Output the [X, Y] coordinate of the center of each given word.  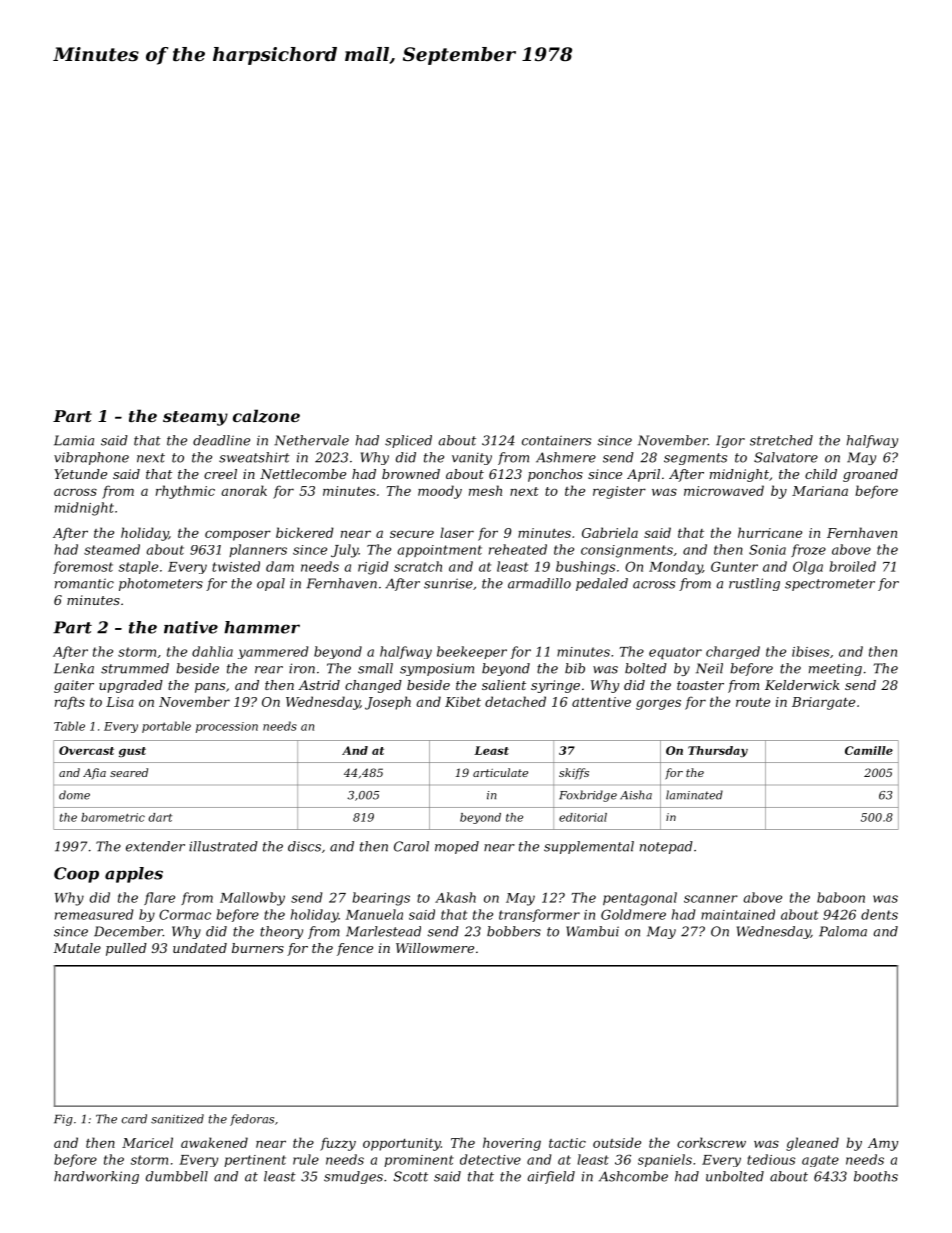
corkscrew [711, 1142]
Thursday [718, 751]
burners [258, 948]
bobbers [514, 931]
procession [227, 727]
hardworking [96, 1177]
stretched [781, 440]
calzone [266, 416]
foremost [83, 567]
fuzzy [338, 1144]
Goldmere [633, 914]
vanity [472, 458]
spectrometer [830, 585]
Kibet [463, 701]
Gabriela [610, 532]
